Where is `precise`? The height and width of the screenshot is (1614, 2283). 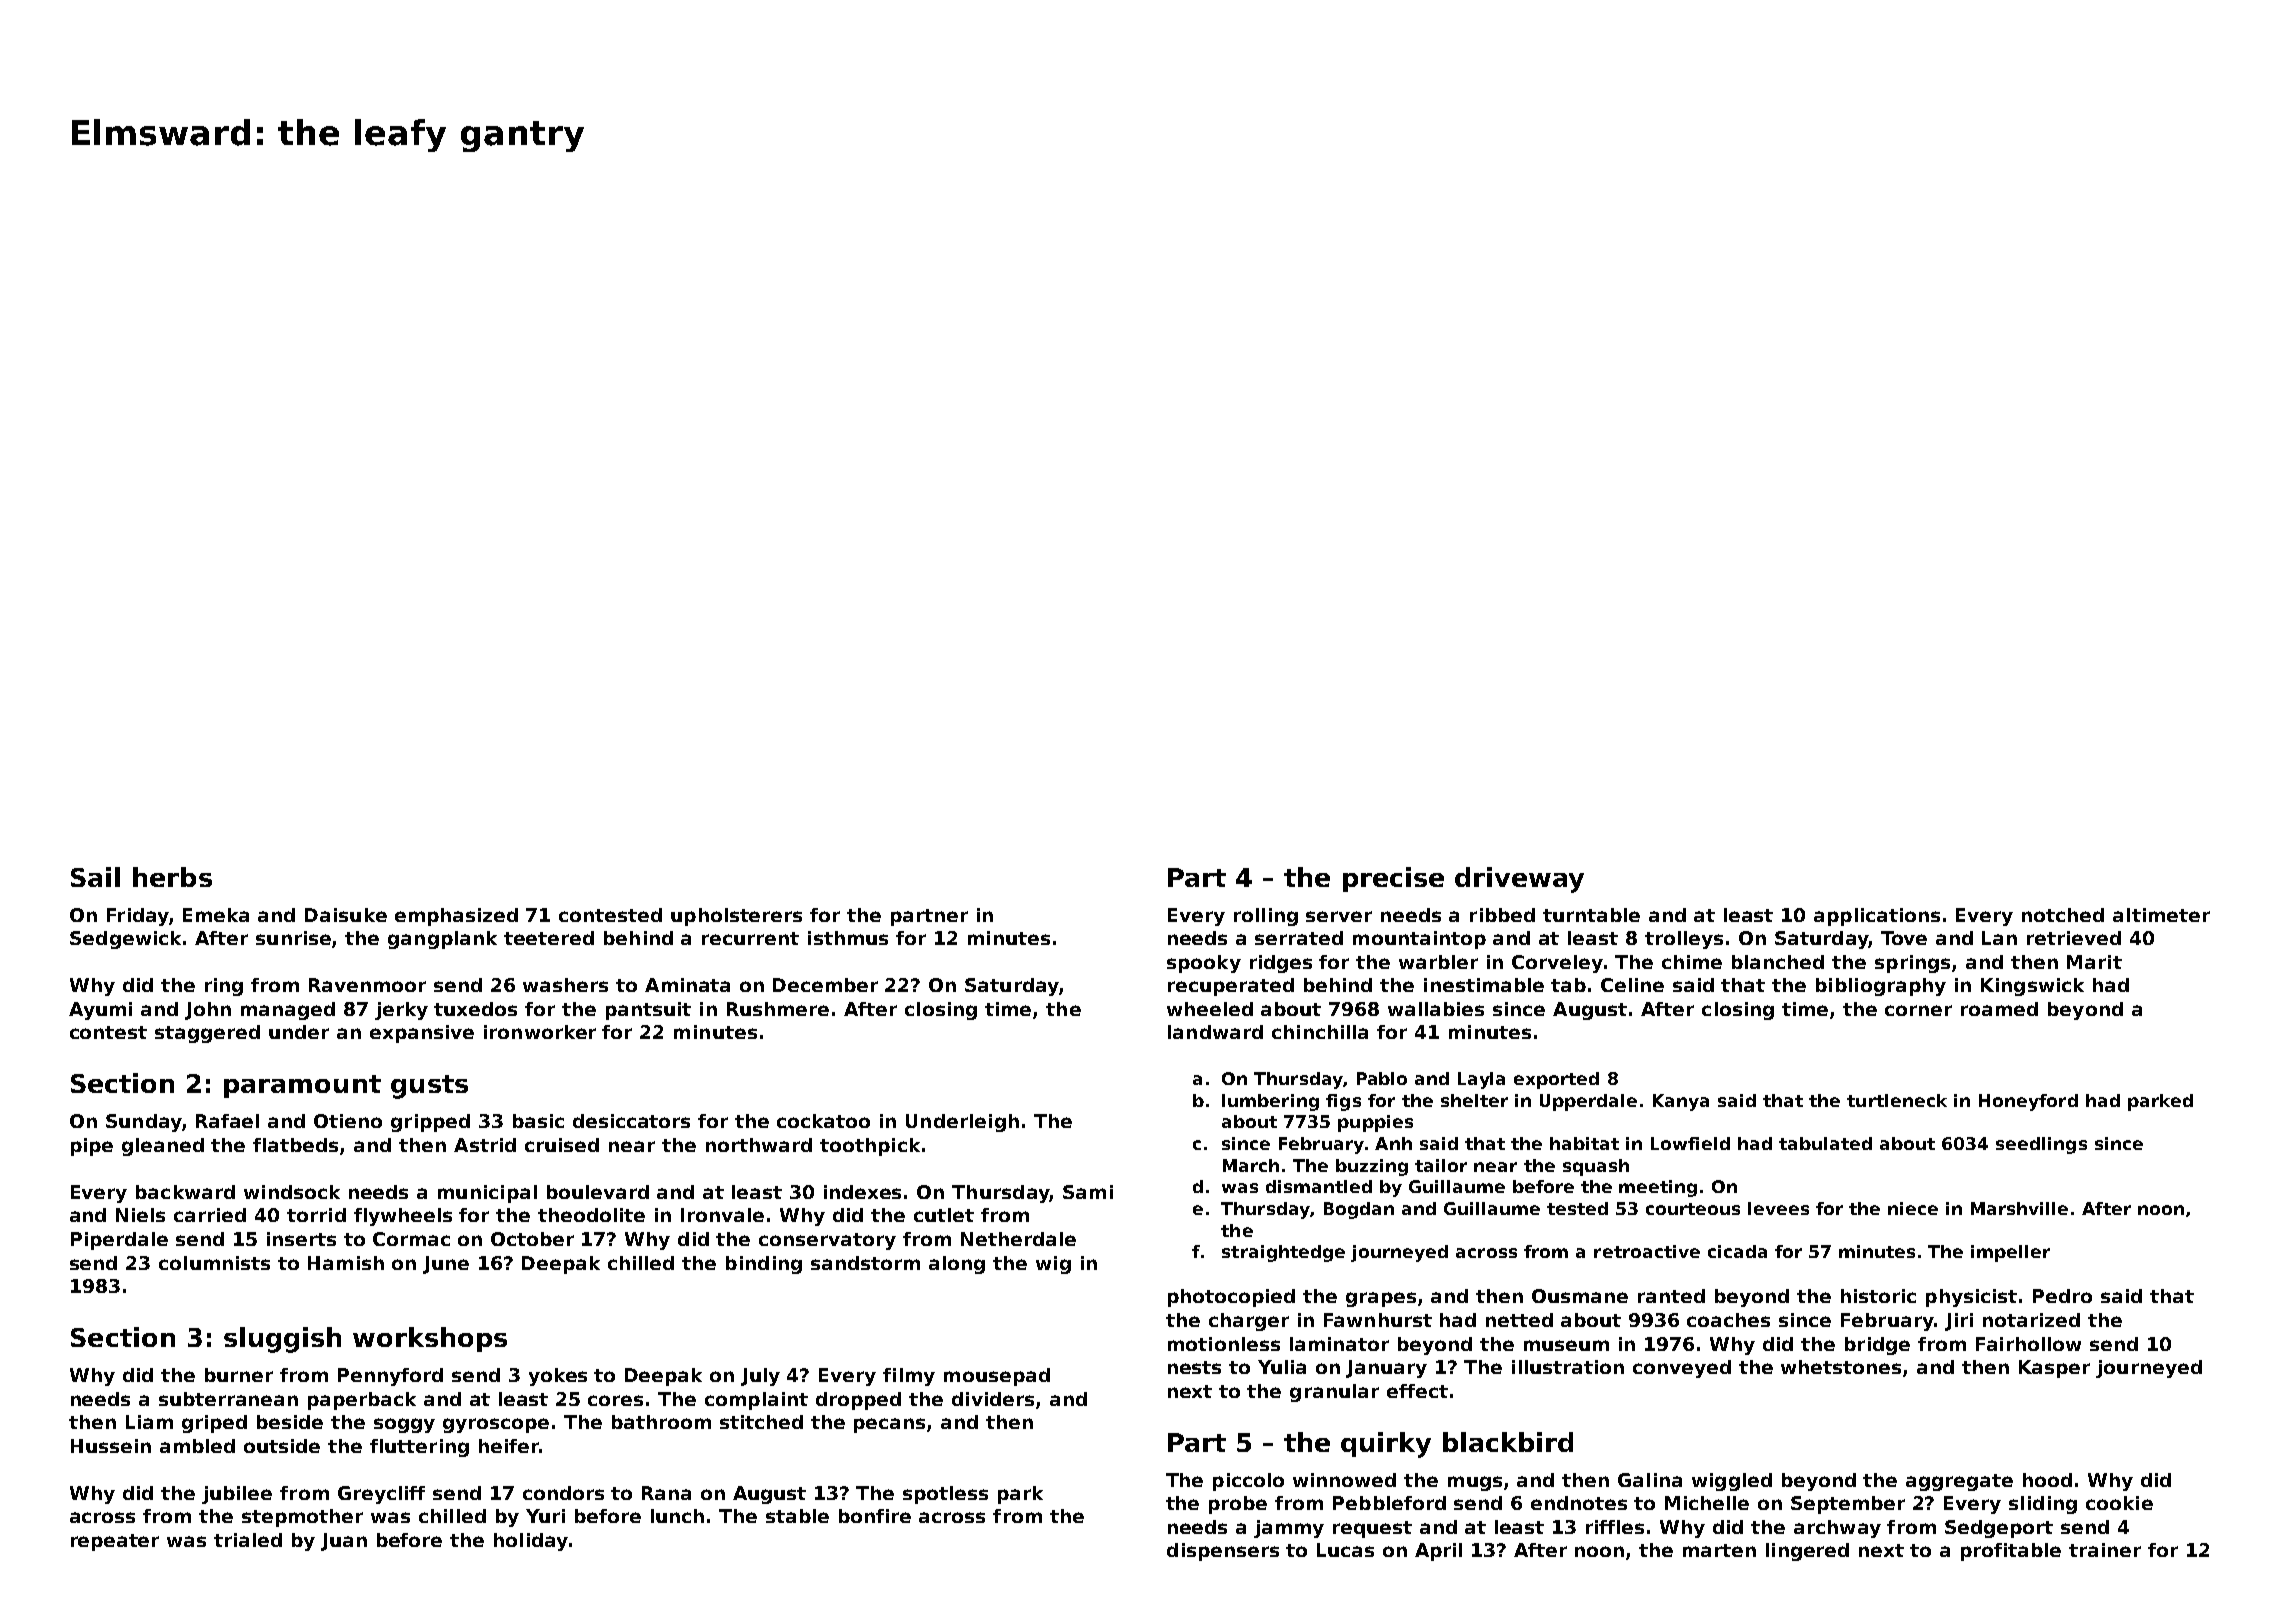 precise is located at coordinates (1393, 879).
